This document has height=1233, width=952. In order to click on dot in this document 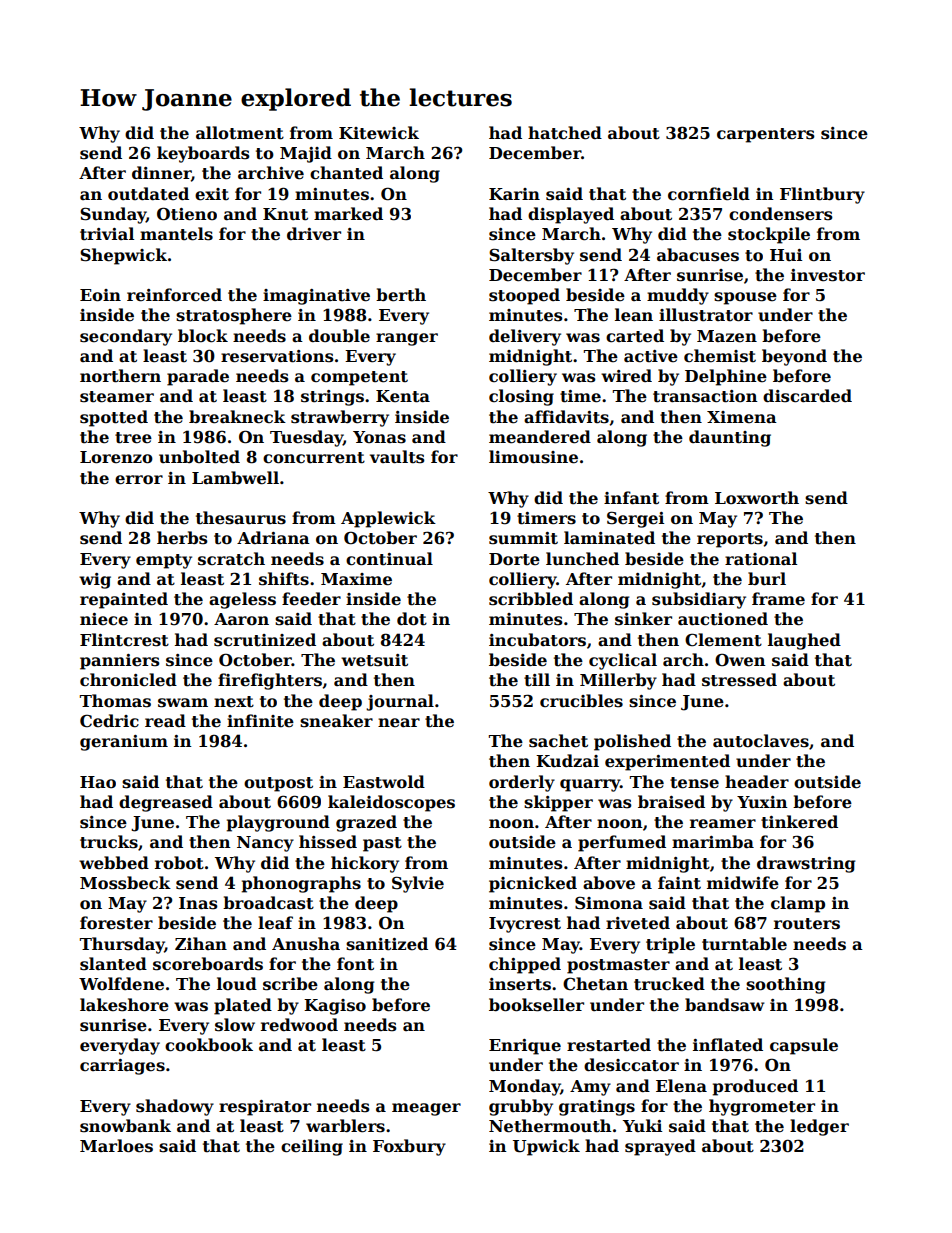, I will do `click(412, 619)`.
